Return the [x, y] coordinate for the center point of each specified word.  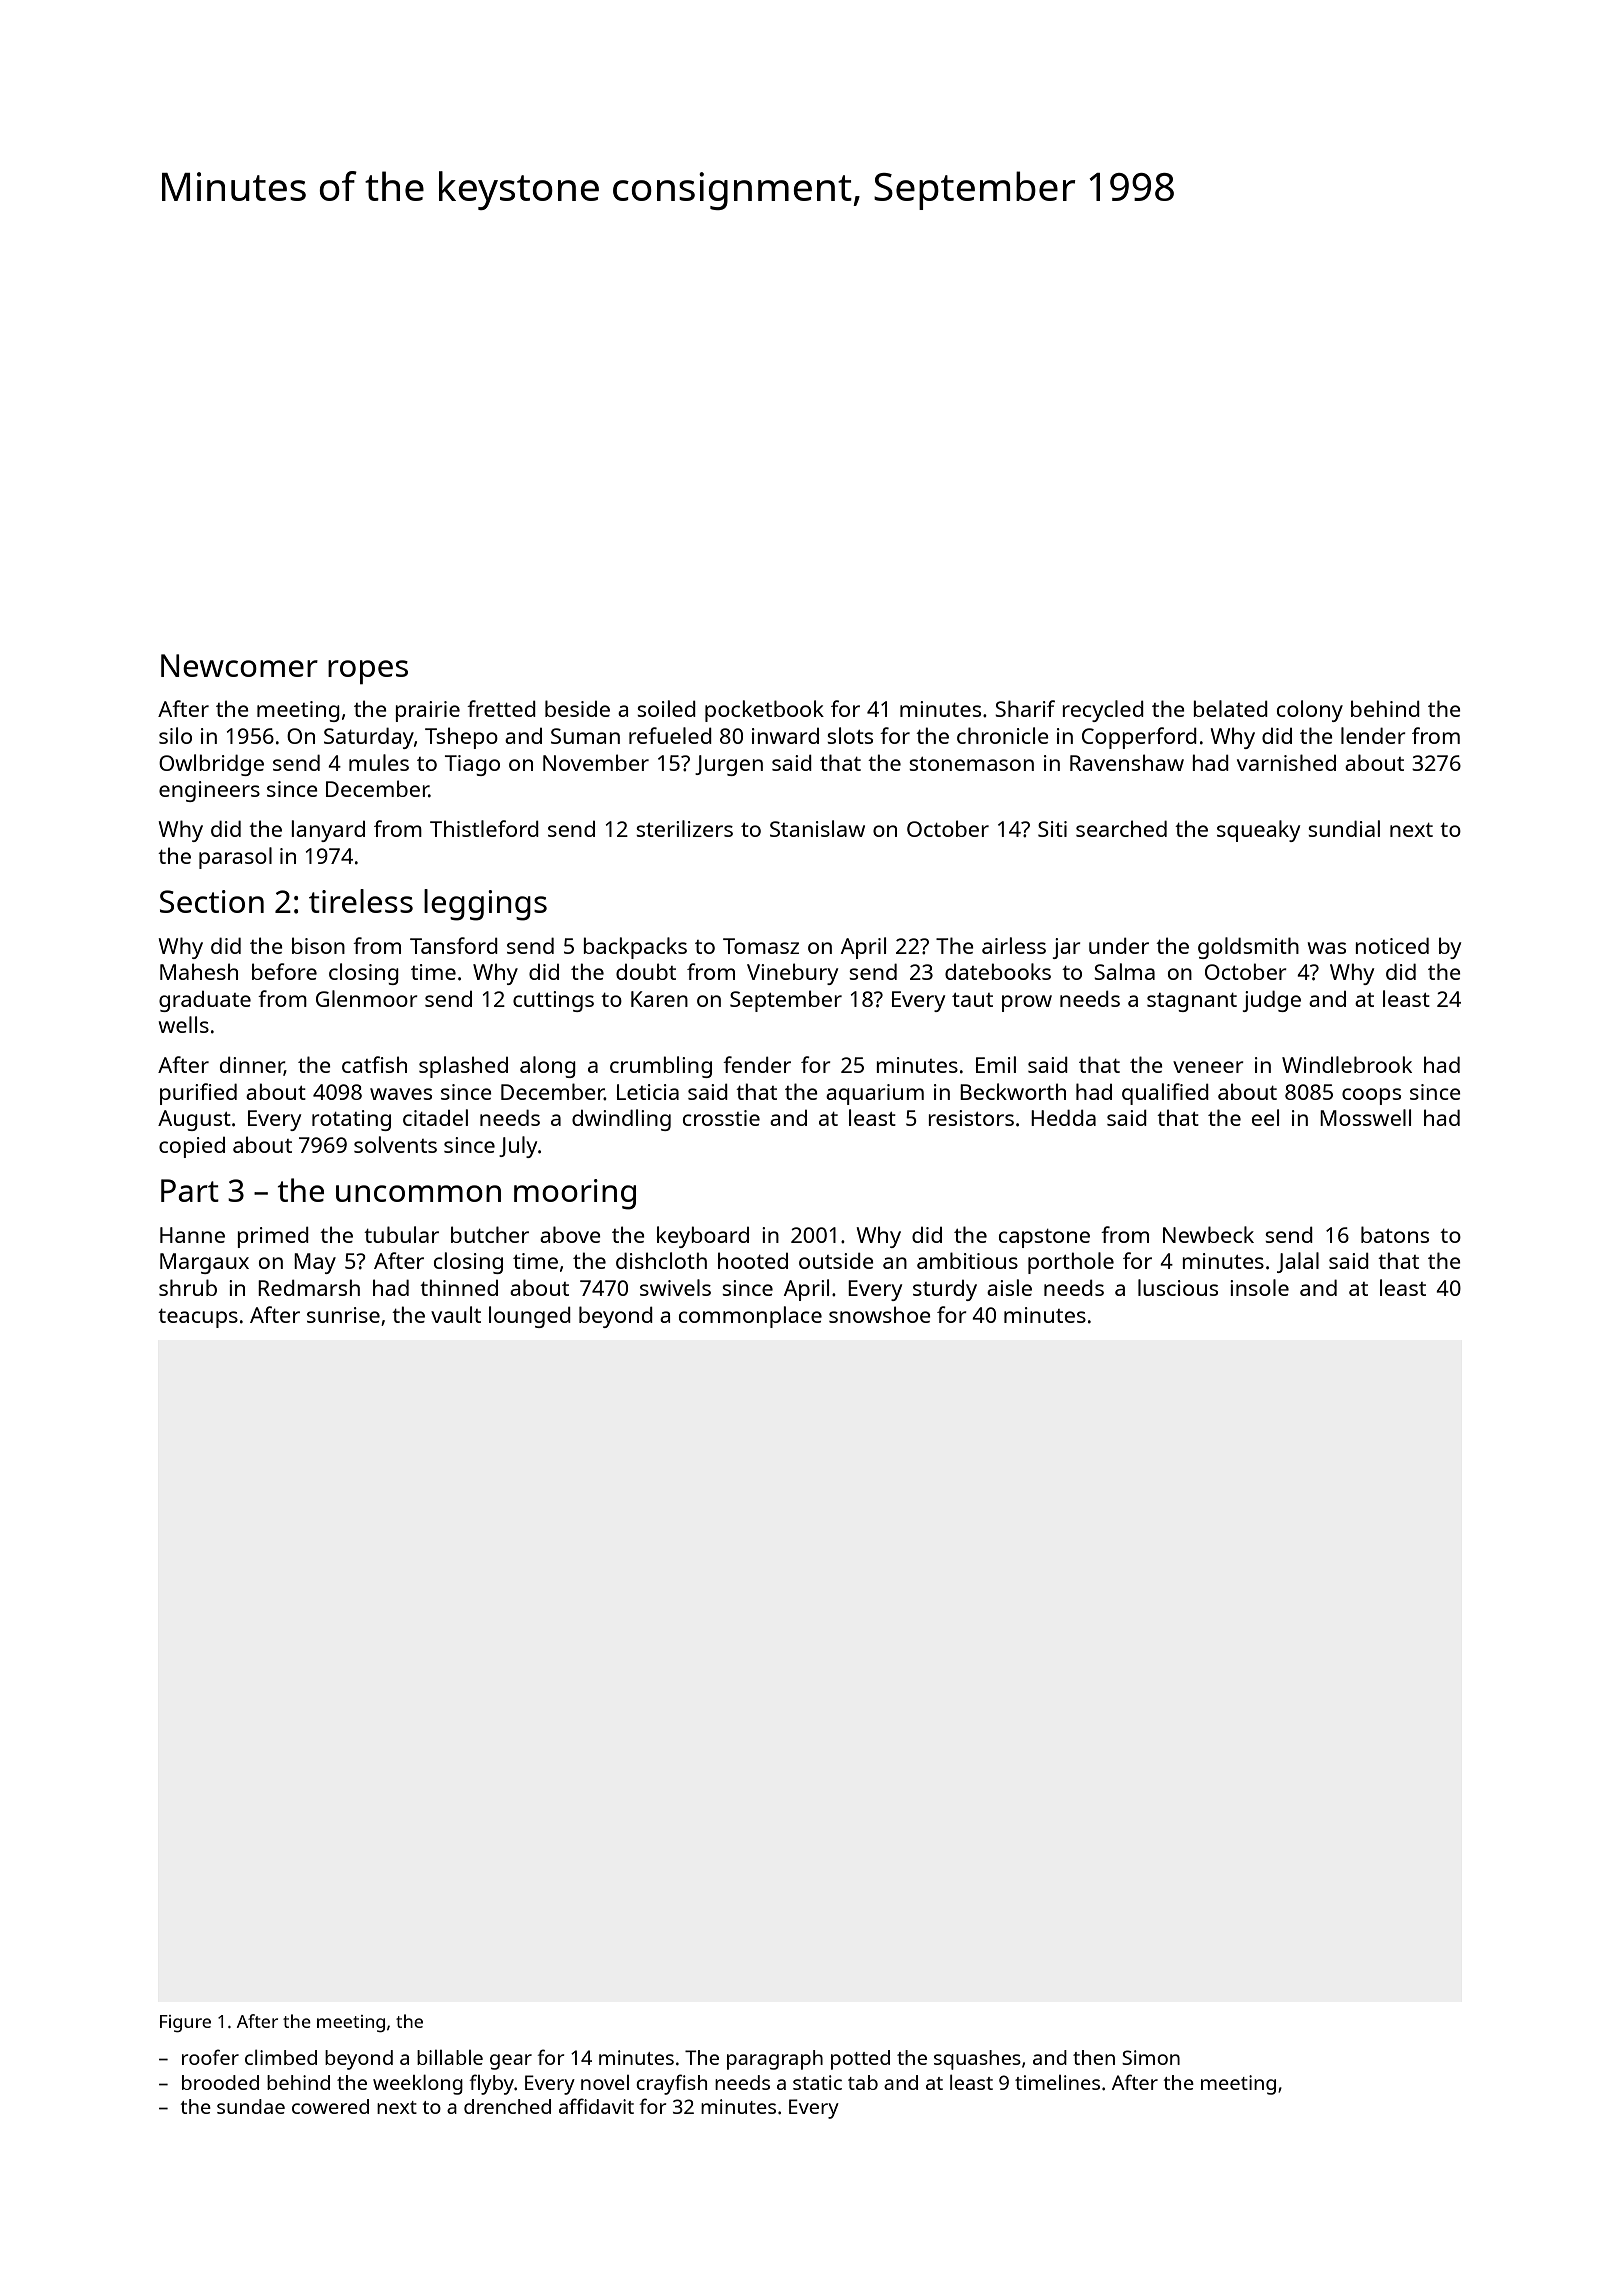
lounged [530, 1317]
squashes [977, 2060]
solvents [395, 1144]
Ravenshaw [1127, 762]
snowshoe [880, 1314]
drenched [507, 2106]
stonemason [971, 764]
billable [450, 2057]
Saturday [369, 738]
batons [1395, 1234]
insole [1259, 1287]
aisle [1009, 1287]
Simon [1151, 2057]
